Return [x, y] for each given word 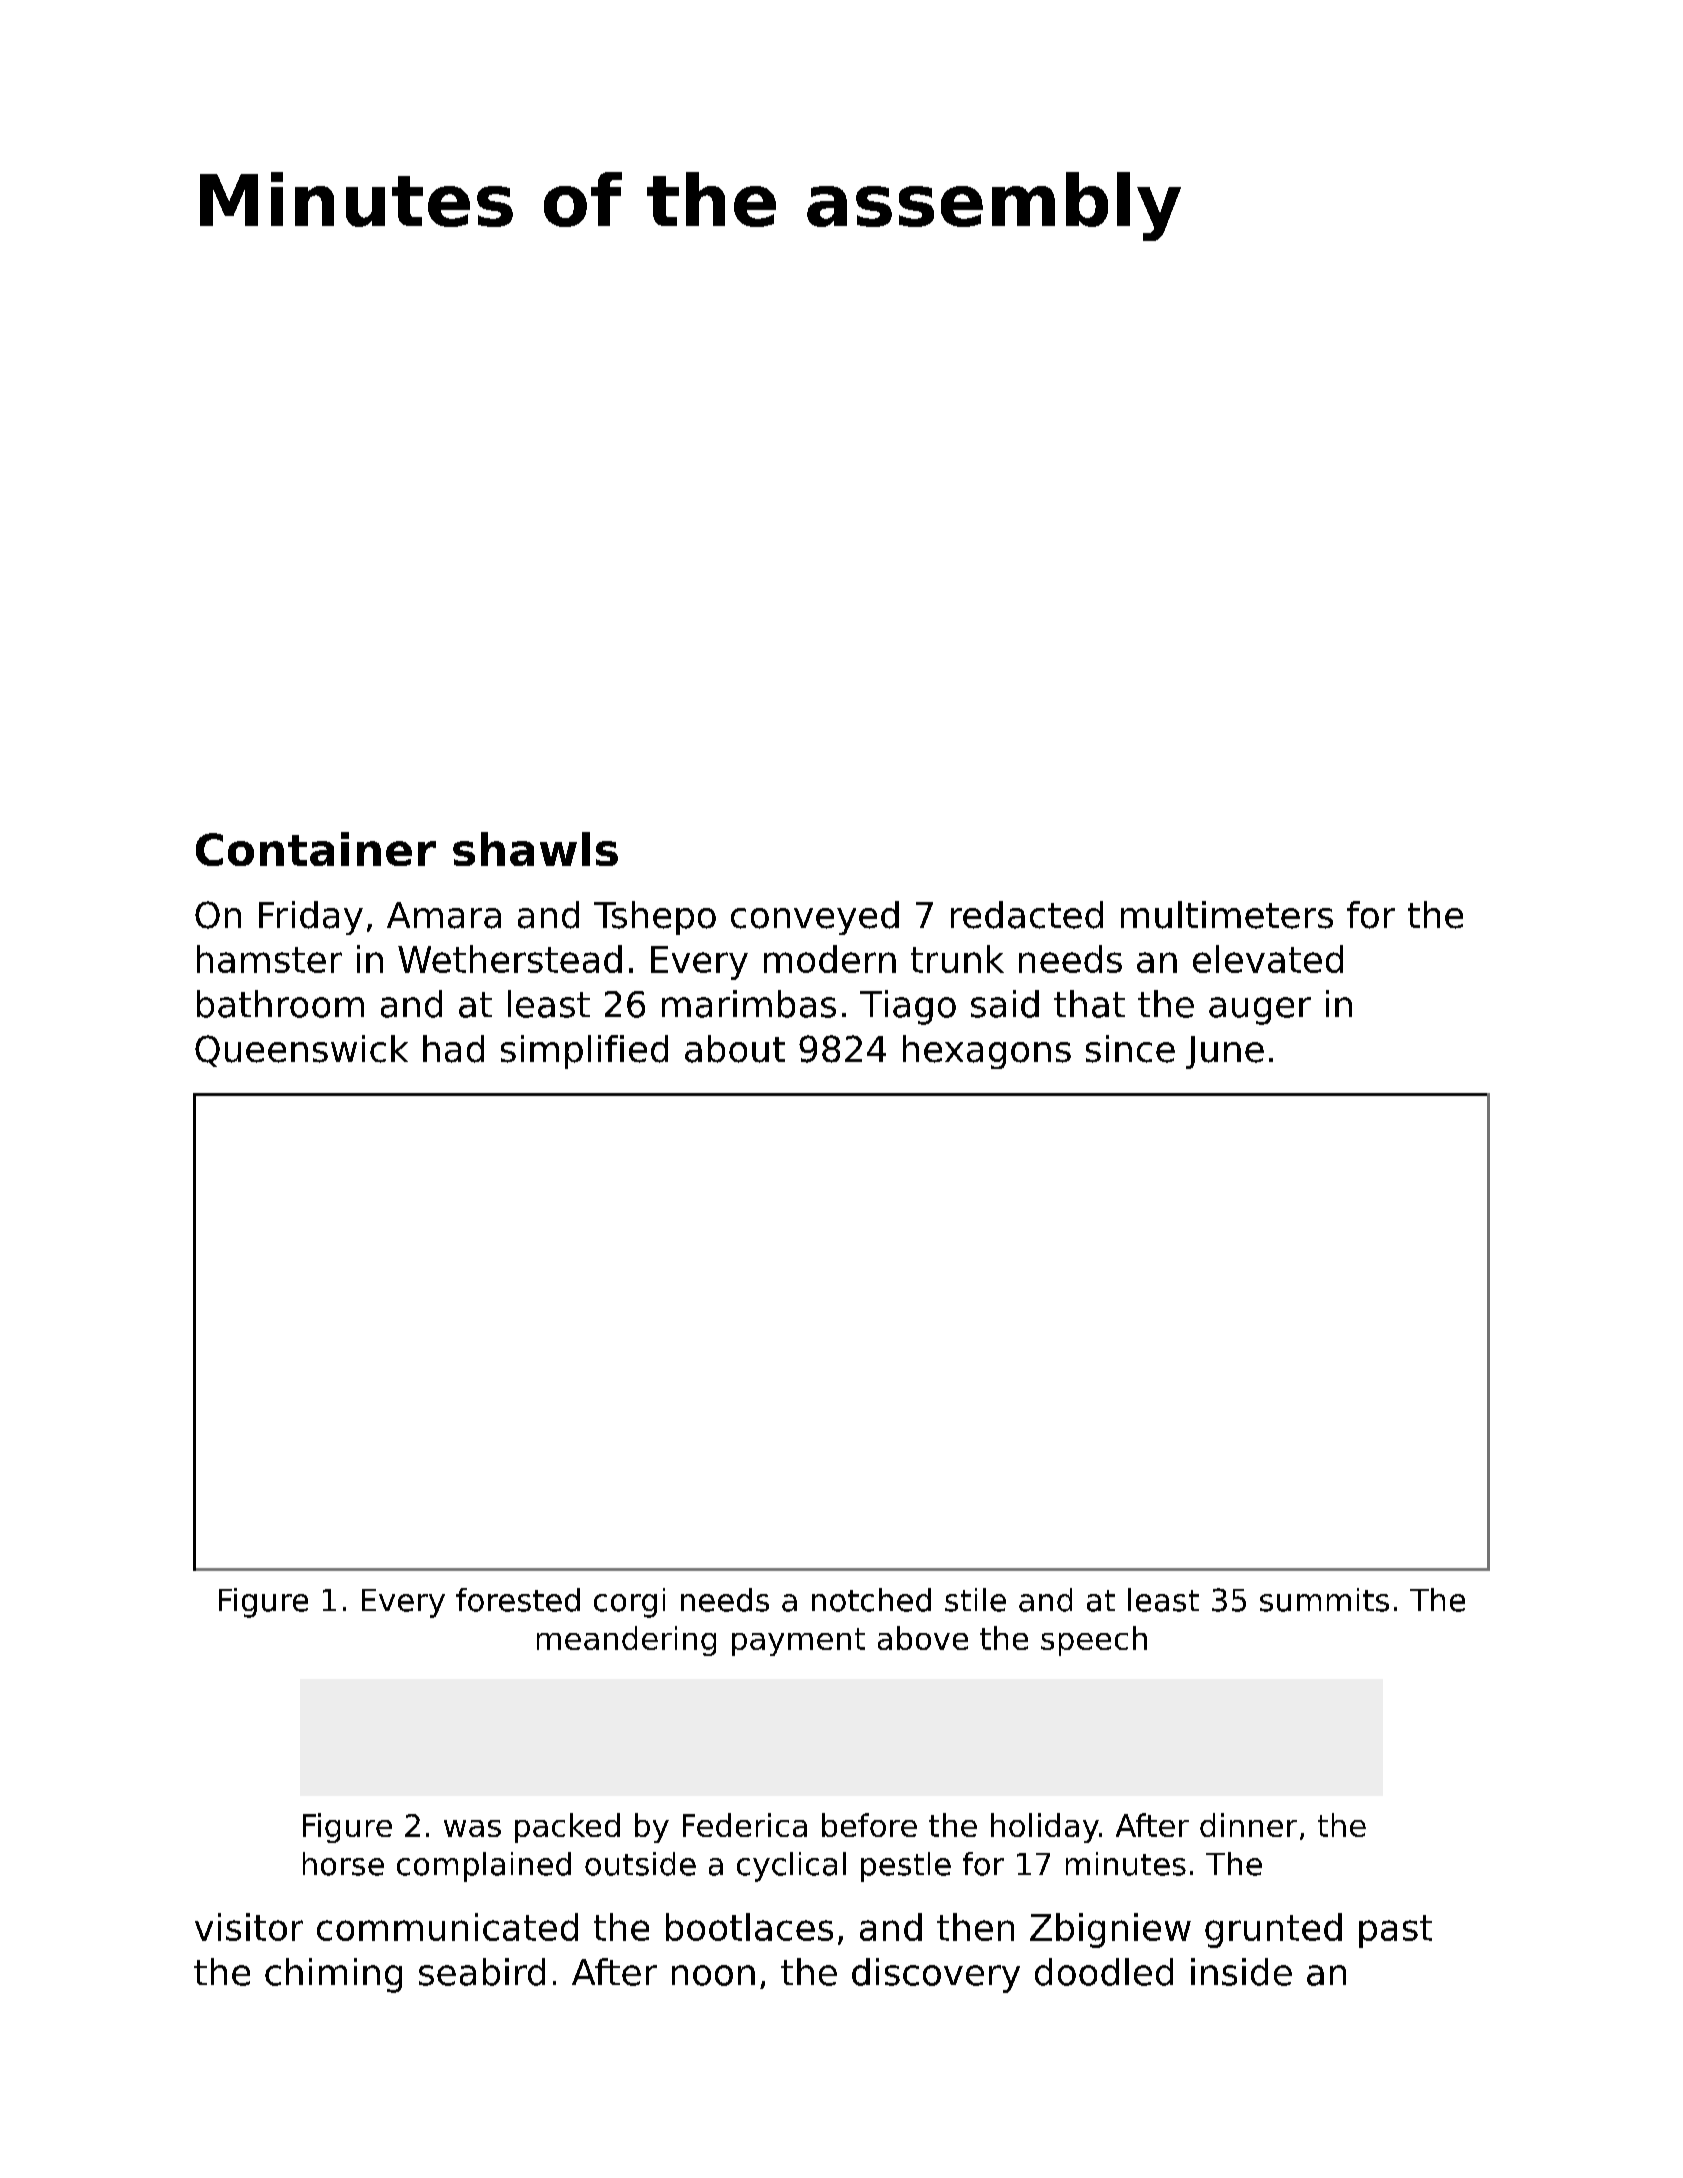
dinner [1248, 1825]
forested [518, 1600]
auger [1260, 1011]
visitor [249, 1927]
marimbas [749, 1004]
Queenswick [301, 1051]
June [1225, 1052]
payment [798, 1642]
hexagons [987, 1052]
